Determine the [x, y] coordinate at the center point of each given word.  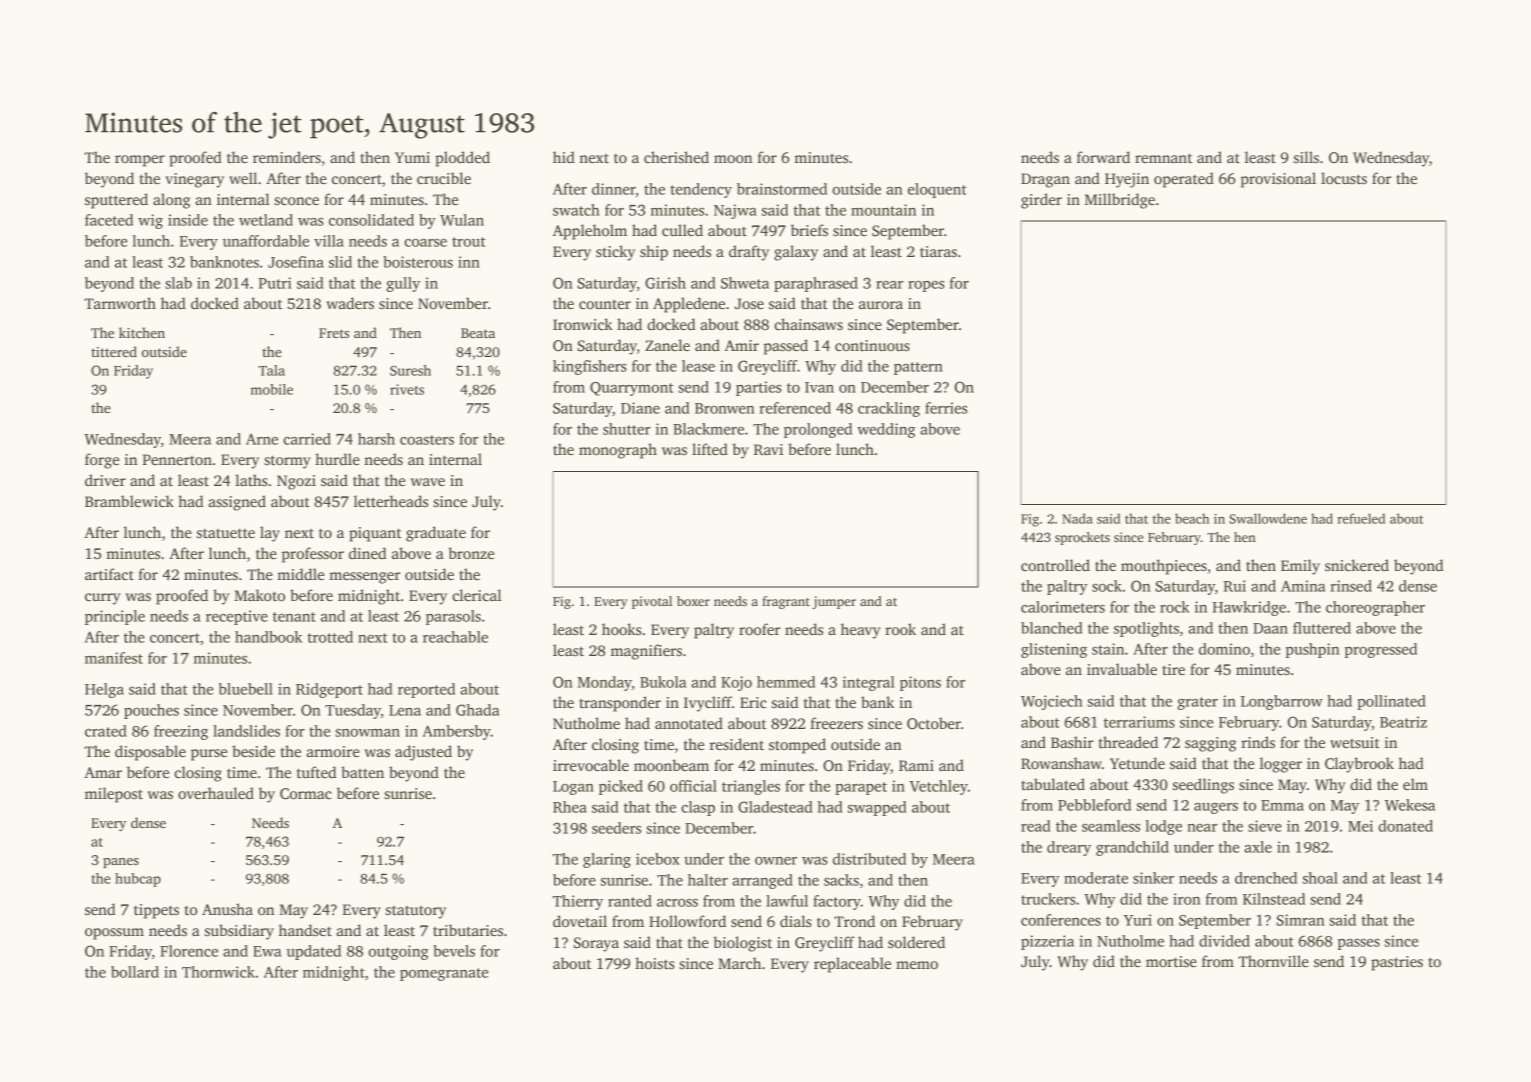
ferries [946, 408]
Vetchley [938, 787]
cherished [676, 157]
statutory [416, 912]
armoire [333, 751]
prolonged [818, 430]
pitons [920, 683]
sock [1107, 586]
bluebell [246, 689]
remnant [1163, 158]
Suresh [410, 370]
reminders [287, 157]
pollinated [1391, 702]
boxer [693, 601]
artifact [109, 574]
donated [1405, 826]
